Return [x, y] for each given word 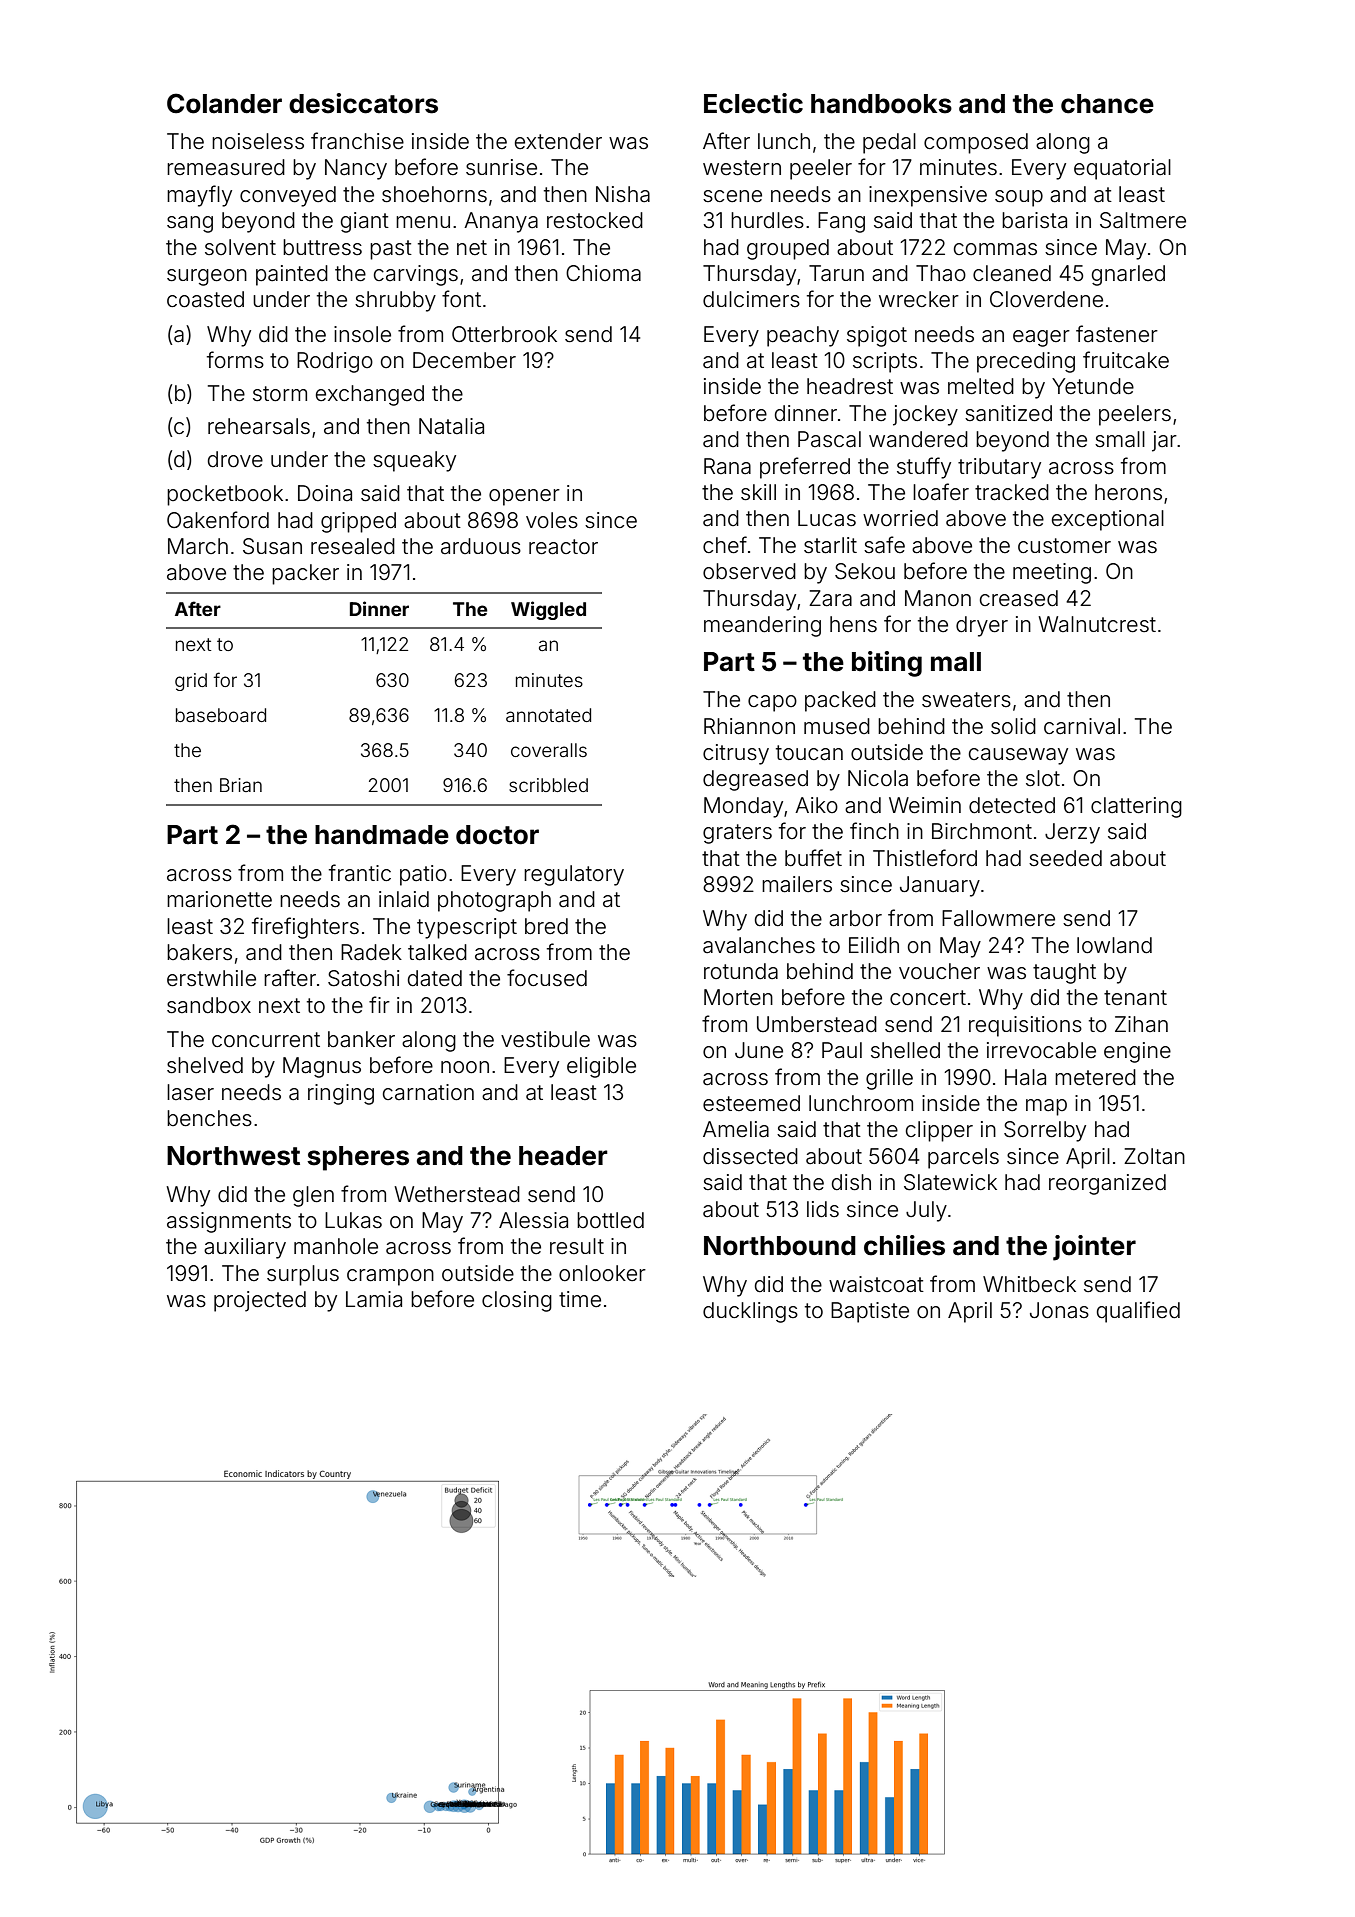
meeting [1052, 573]
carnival [1082, 726]
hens [853, 624]
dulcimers [751, 299]
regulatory [574, 875]
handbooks [881, 104]
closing [517, 1301]
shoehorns [434, 194]
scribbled [548, 785]
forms [235, 359]
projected [260, 1301]
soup [1019, 198]
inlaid [404, 899]
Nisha [623, 194]
